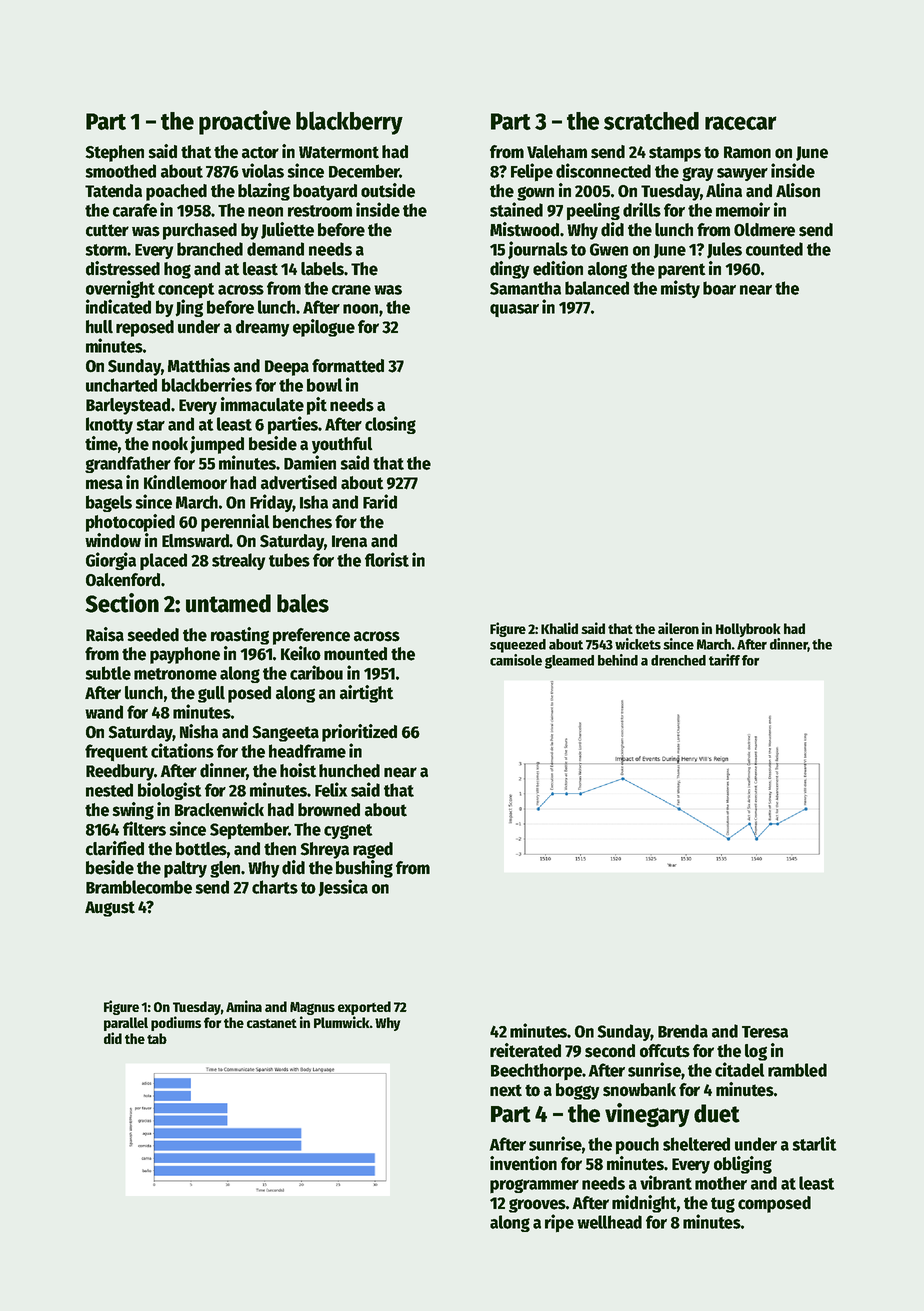  I want to click on camisole, so click(516, 660).
